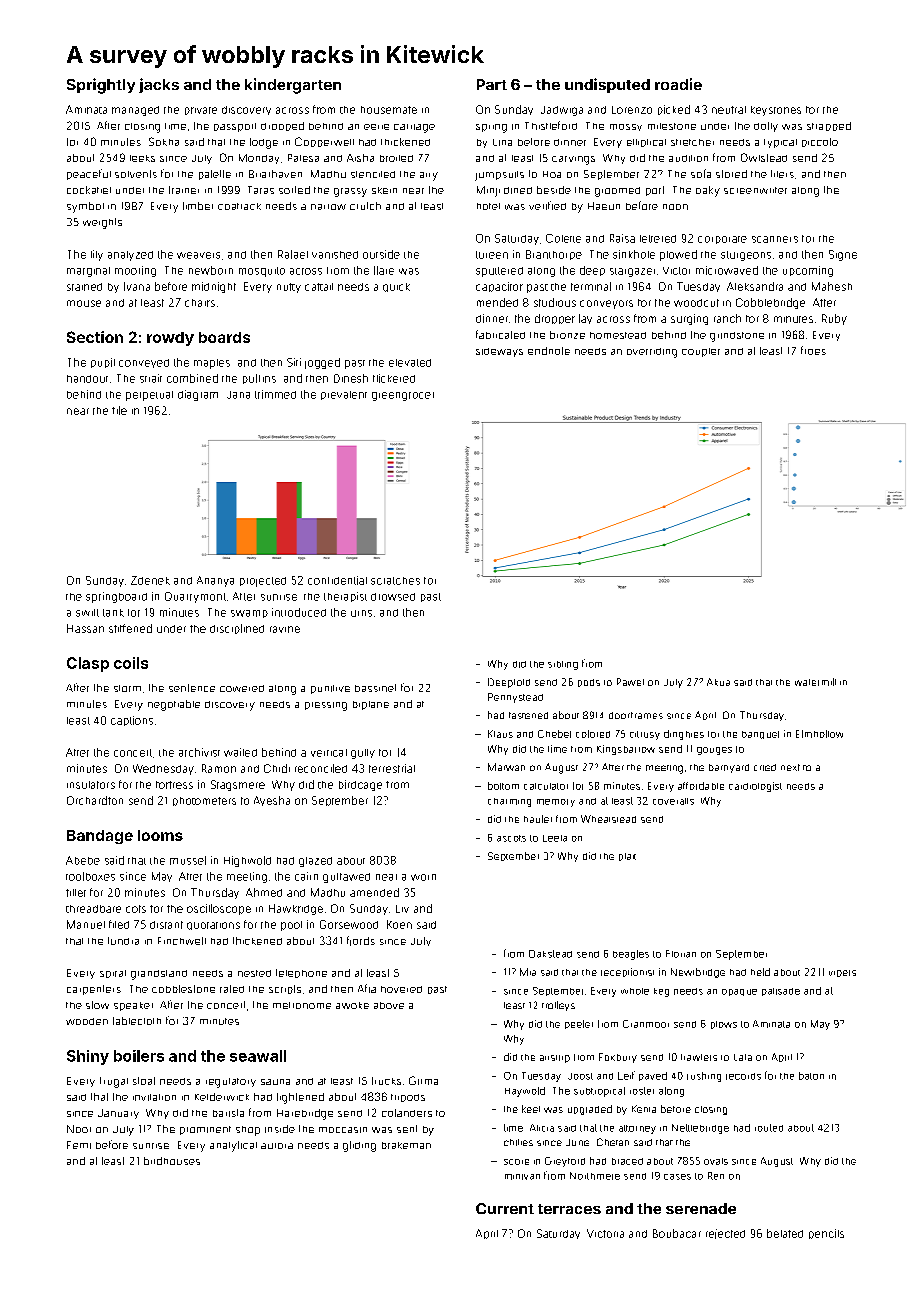  Describe the element at coordinates (240, 752) in the document. I see `wailed` at that location.
